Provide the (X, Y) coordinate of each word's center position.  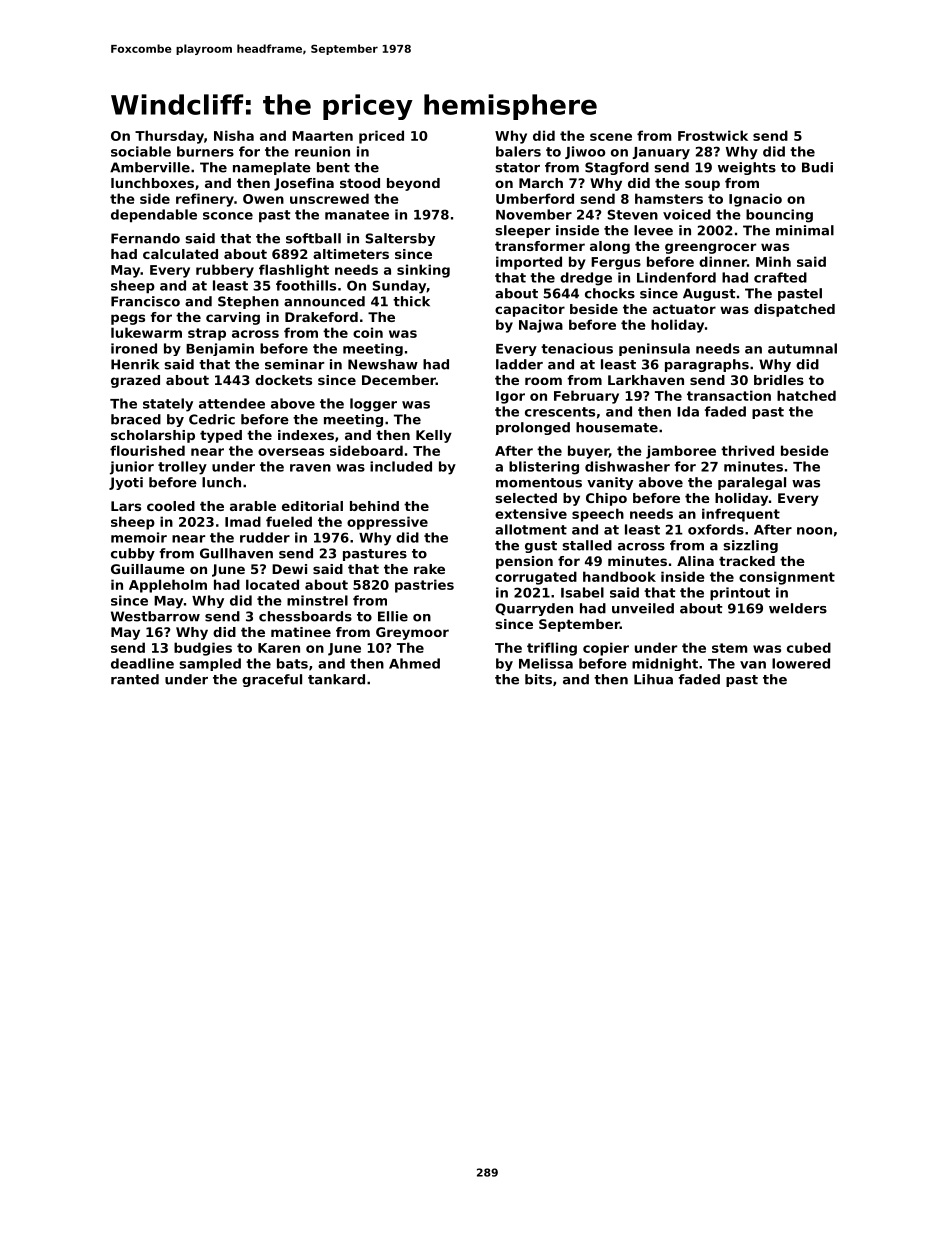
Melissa (546, 663)
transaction (729, 395)
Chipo (606, 499)
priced (381, 137)
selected (526, 498)
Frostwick (713, 135)
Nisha (234, 135)
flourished (147, 450)
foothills (306, 285)
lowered (801, 663)
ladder (519, 364)
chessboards (305, 616)
